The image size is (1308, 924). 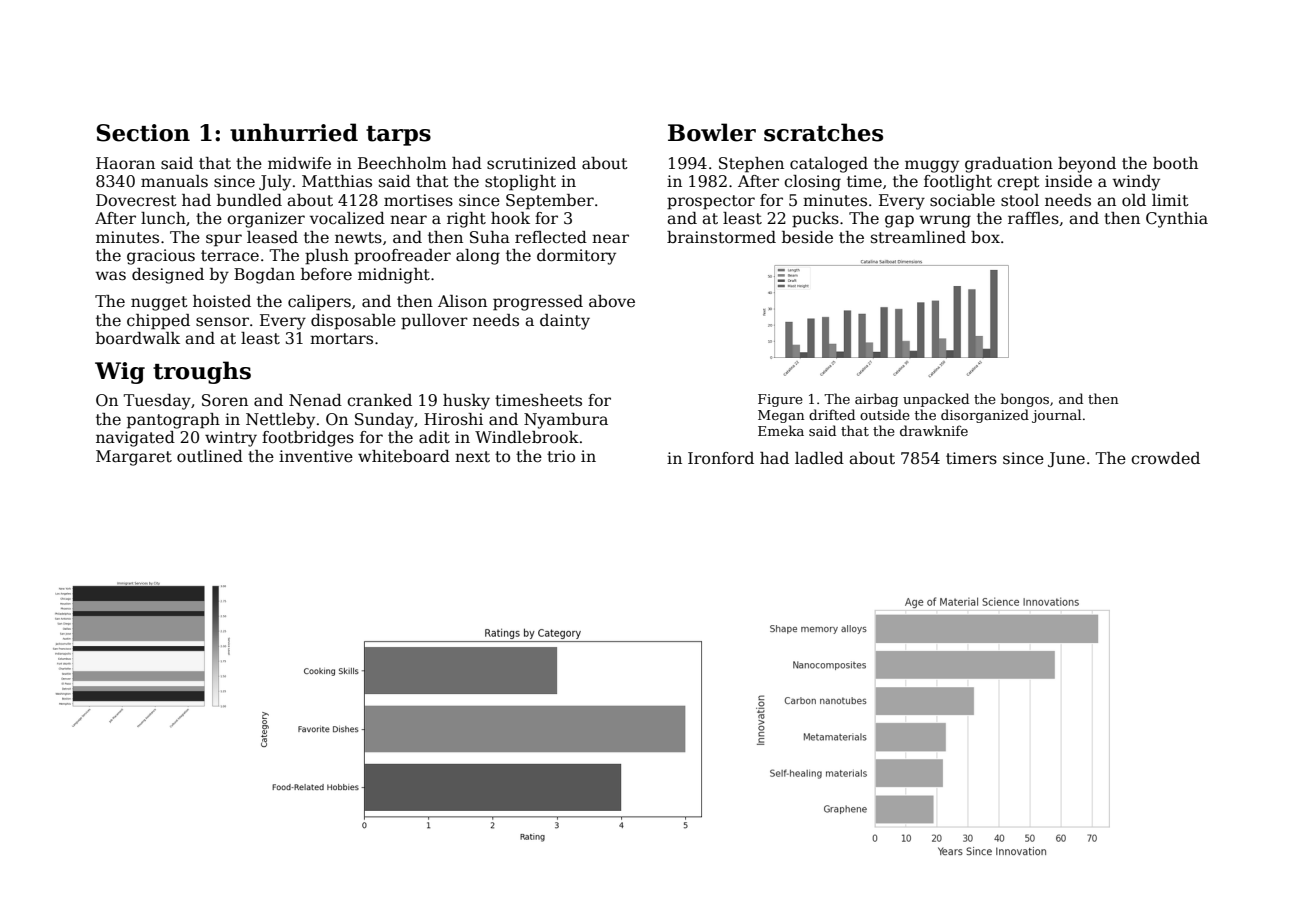 I want to click on plush, so click(x=327, y=257).
